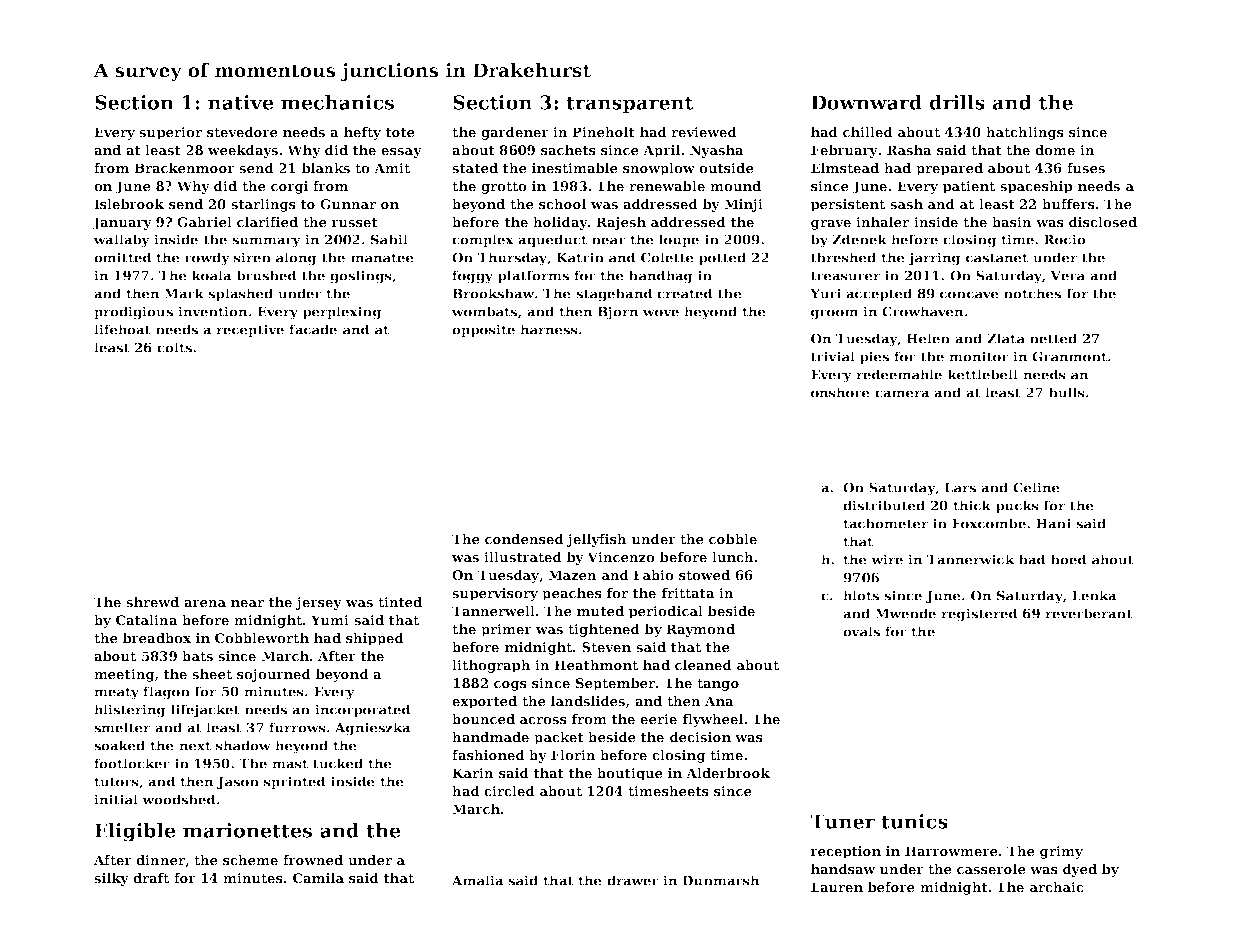  What do you see at coordinates (866, 102) in the image?
I see `Downward` at bounding box center [866, 102].
